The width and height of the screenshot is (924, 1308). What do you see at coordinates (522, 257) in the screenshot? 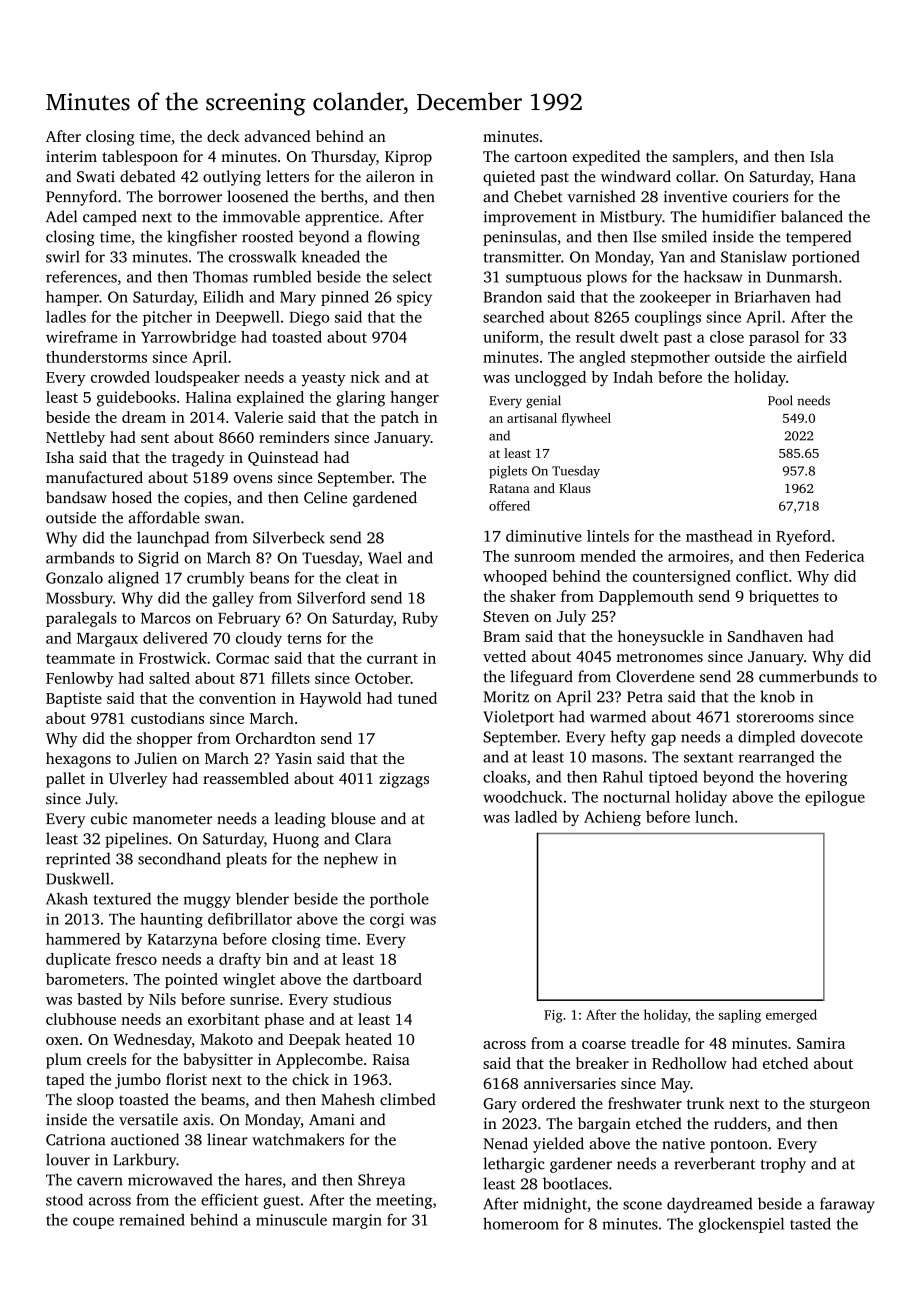
I see `transmitter` at bounding box center [522, 257].
